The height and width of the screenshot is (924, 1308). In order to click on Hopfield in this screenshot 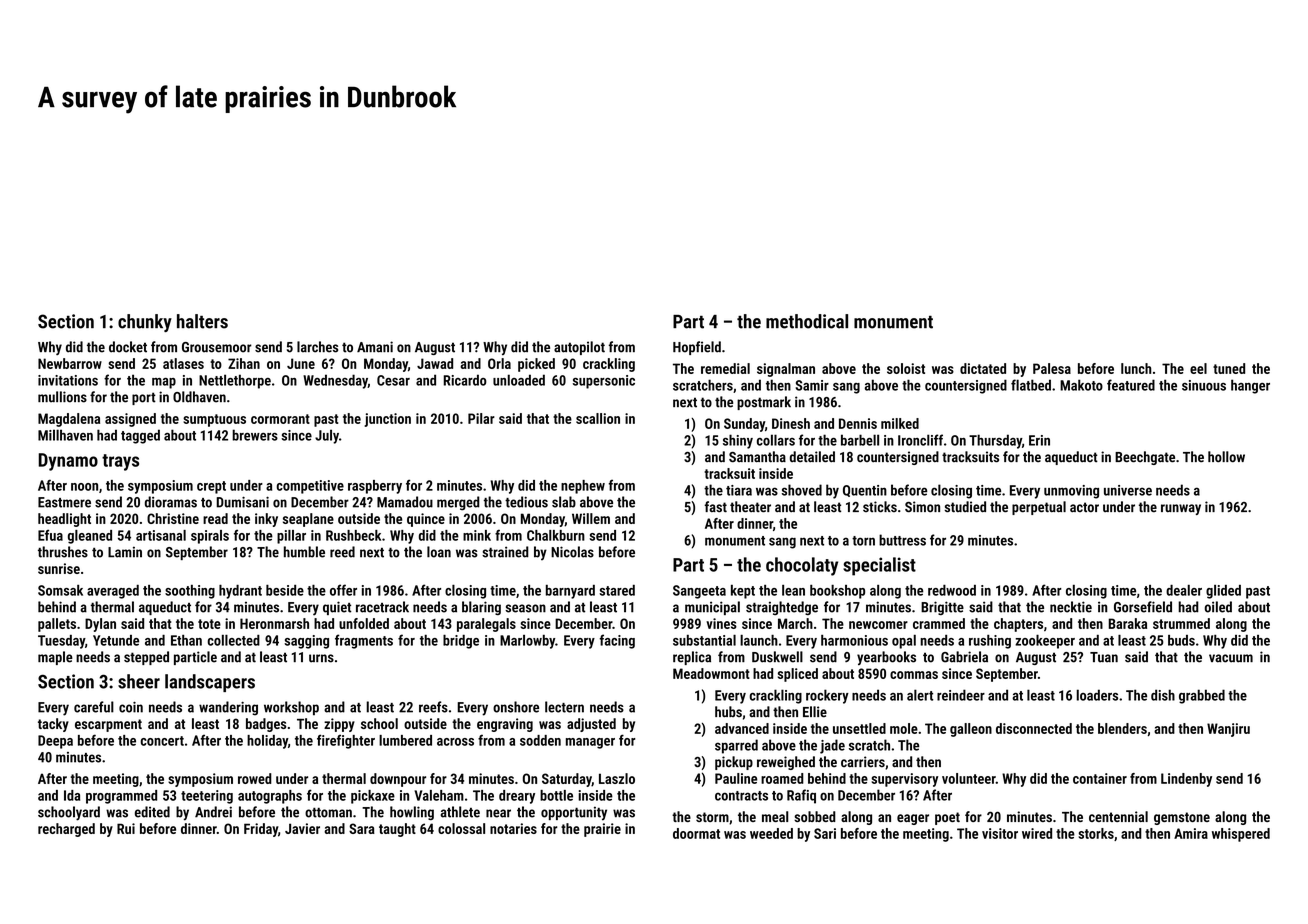, I will do `click(697, 348)`.
